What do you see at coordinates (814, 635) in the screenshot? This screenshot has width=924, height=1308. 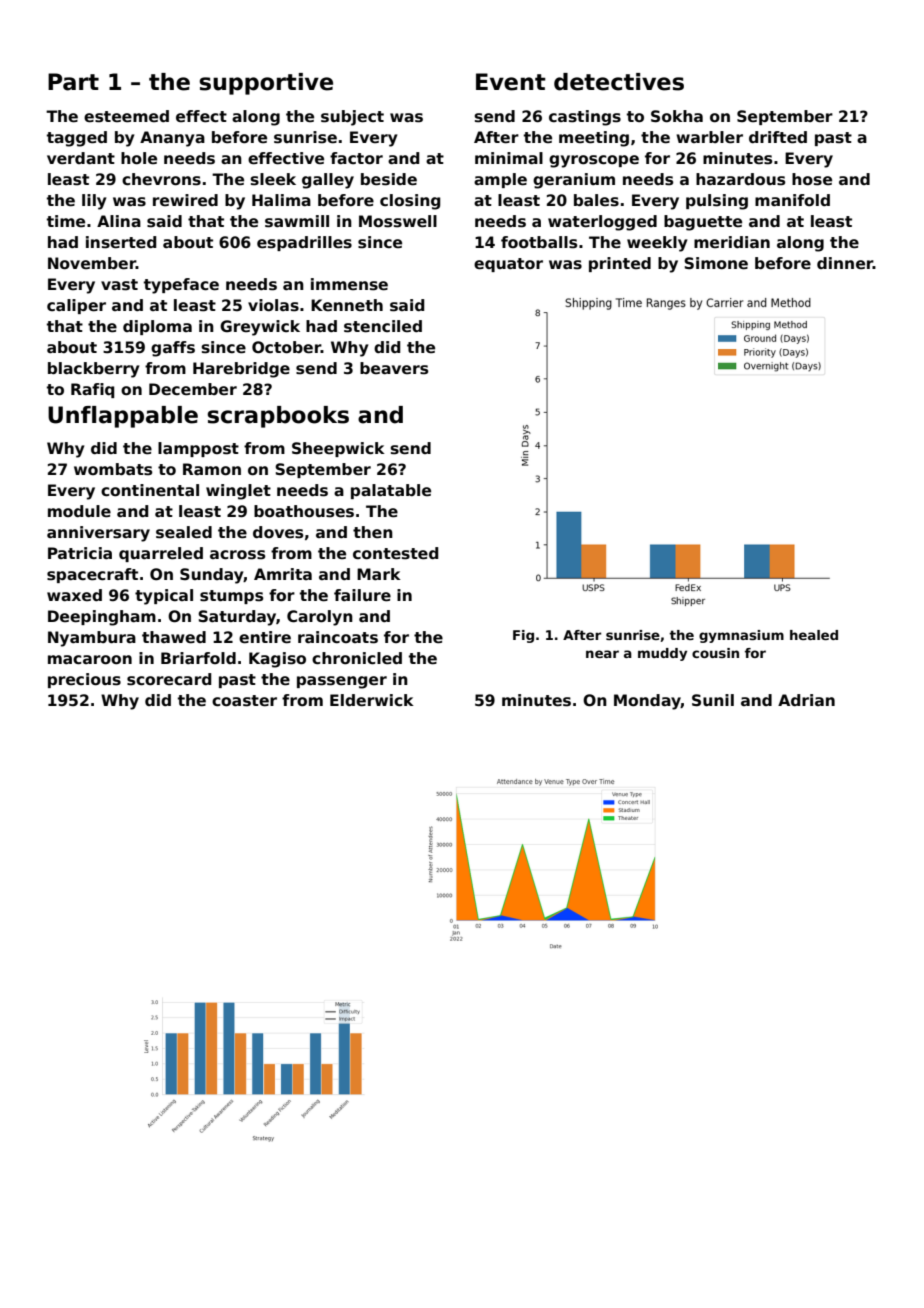 I see `healed` at bounding box center [814, 635].
